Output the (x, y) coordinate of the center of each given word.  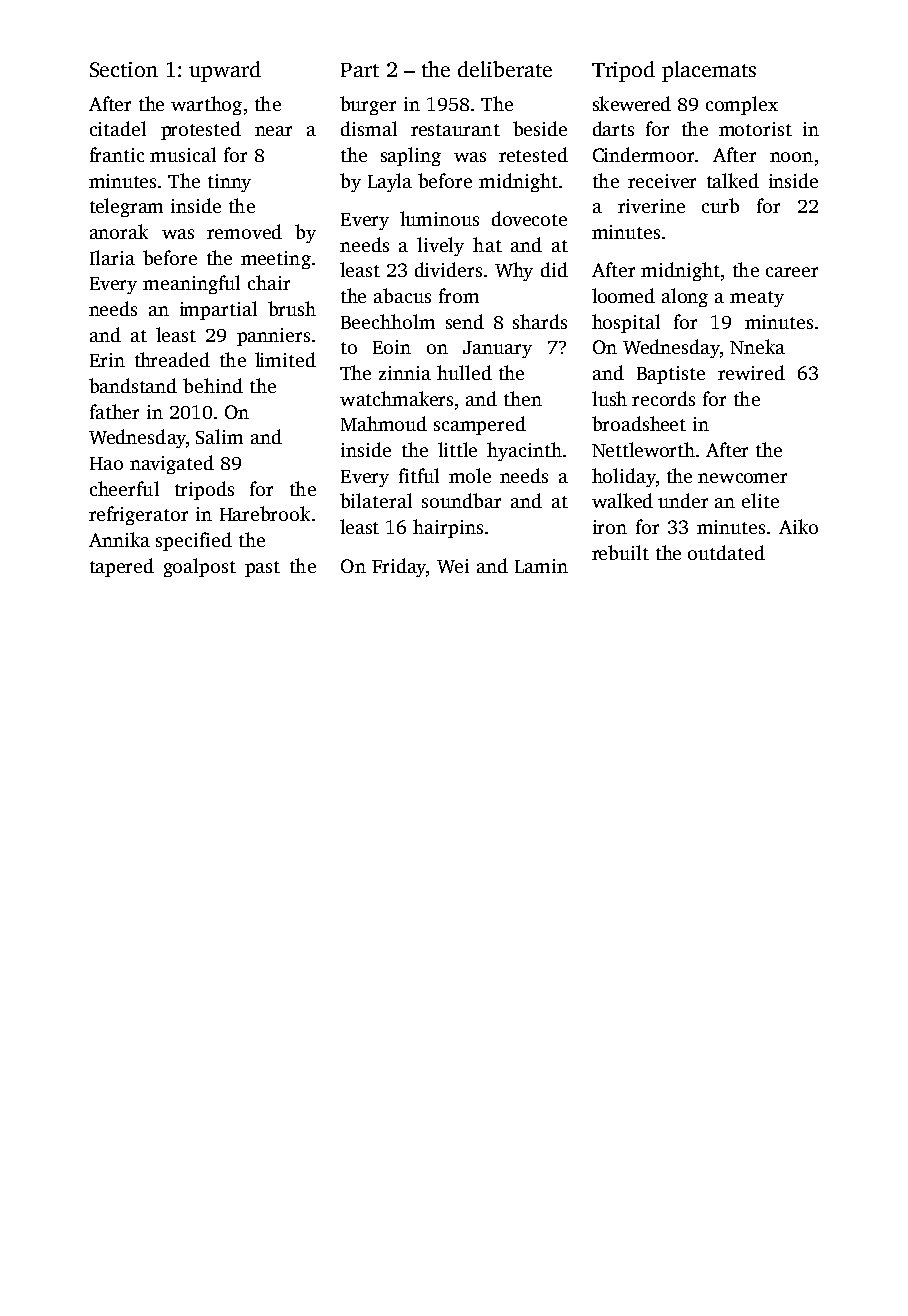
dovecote (529, 218)
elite (760, 500)
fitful (419, 475)
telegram (126, 207)
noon (791, 157)
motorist (755, 129)
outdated (726, 552)
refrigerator (138, 515)
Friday (399, 567)
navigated (172, 464)
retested (533, 154)
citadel (118, 128)
